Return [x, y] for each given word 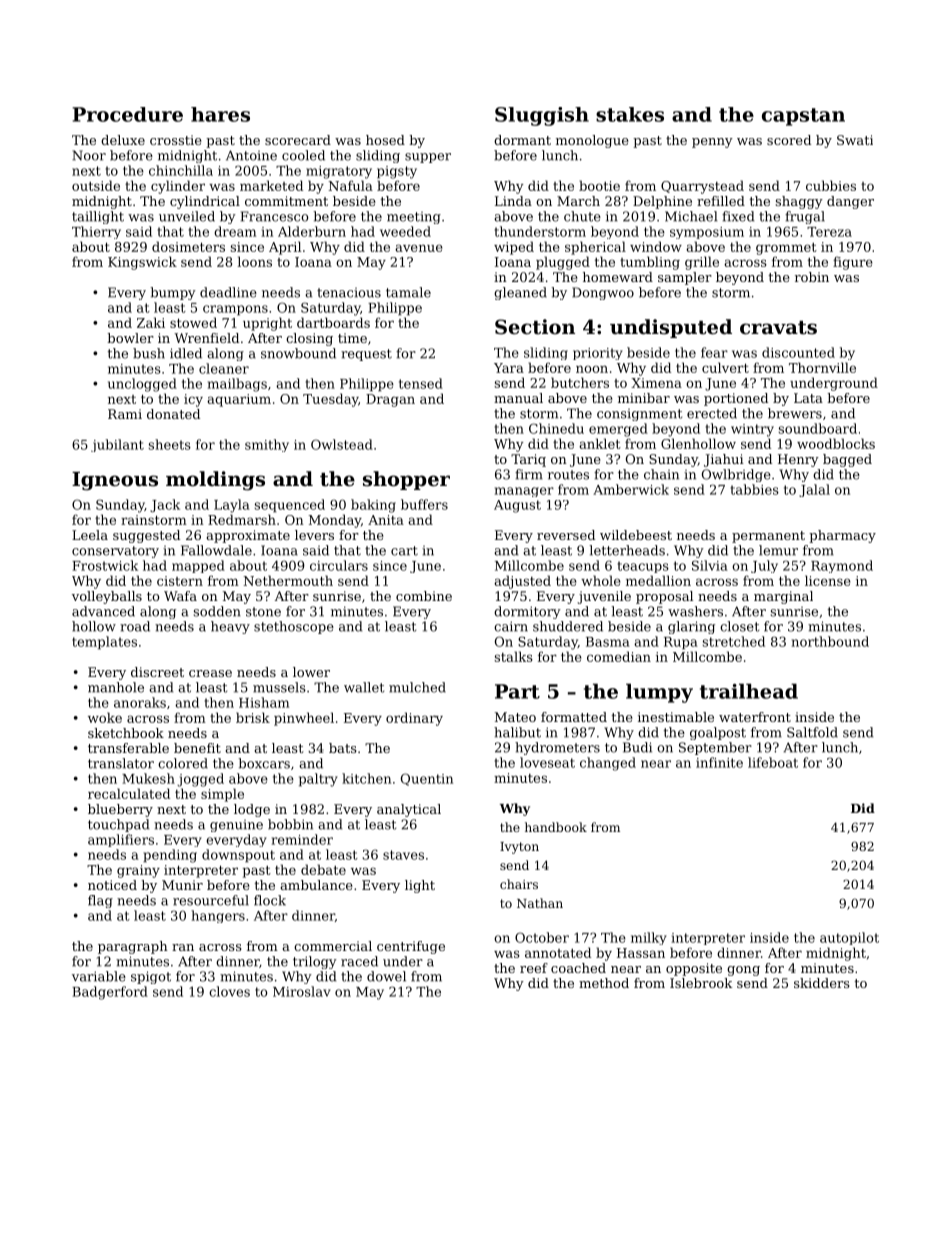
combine [424, 596]
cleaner [224, 368]
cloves [229, 991]
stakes [630, 114]
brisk [253, 717]
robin [812, 277]
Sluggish [542, 116]
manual [518, 398]
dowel [386, 976]
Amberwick [631, 489]
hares [220, 114]
